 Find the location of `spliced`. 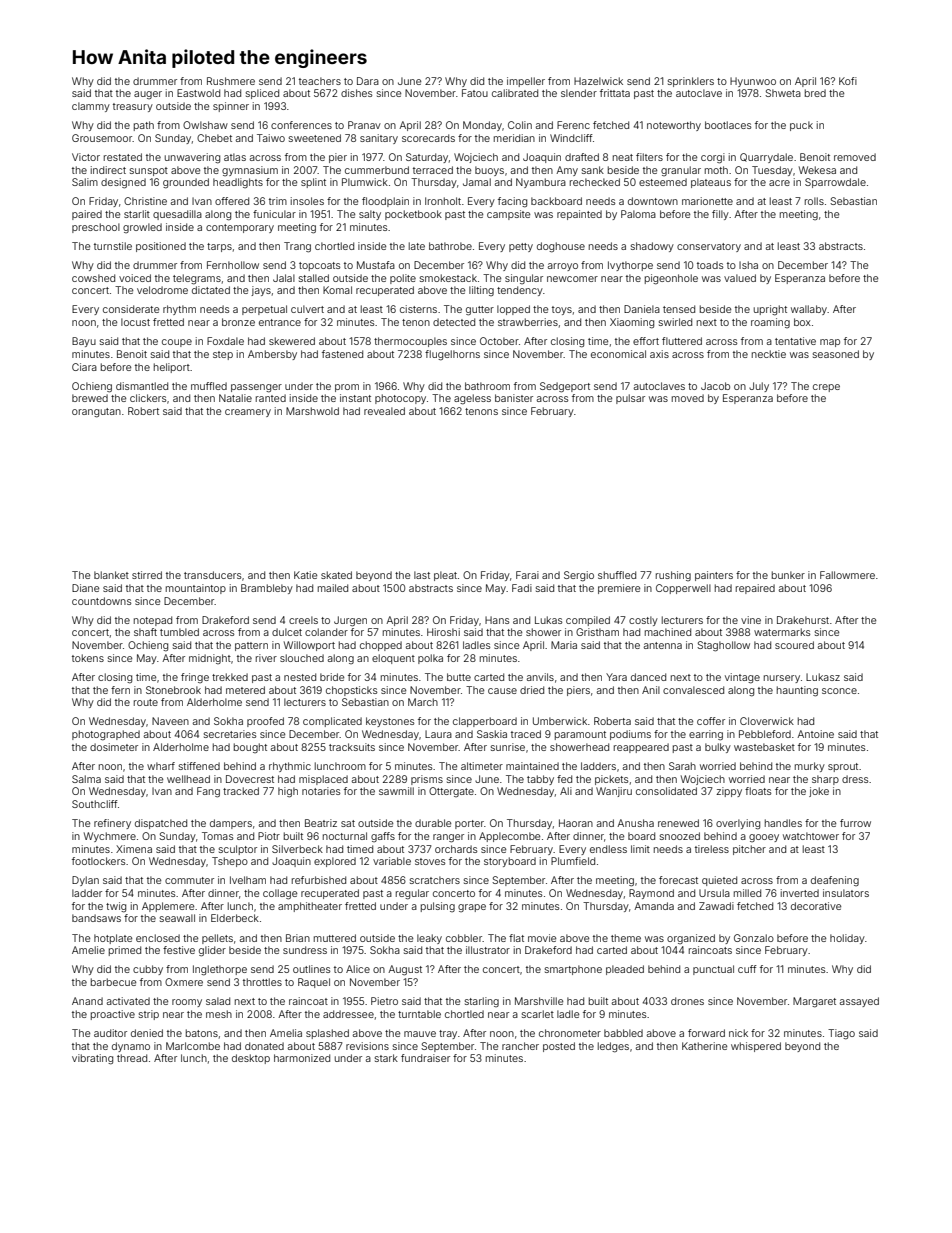

spliced is located at coordinates (262, 94).
